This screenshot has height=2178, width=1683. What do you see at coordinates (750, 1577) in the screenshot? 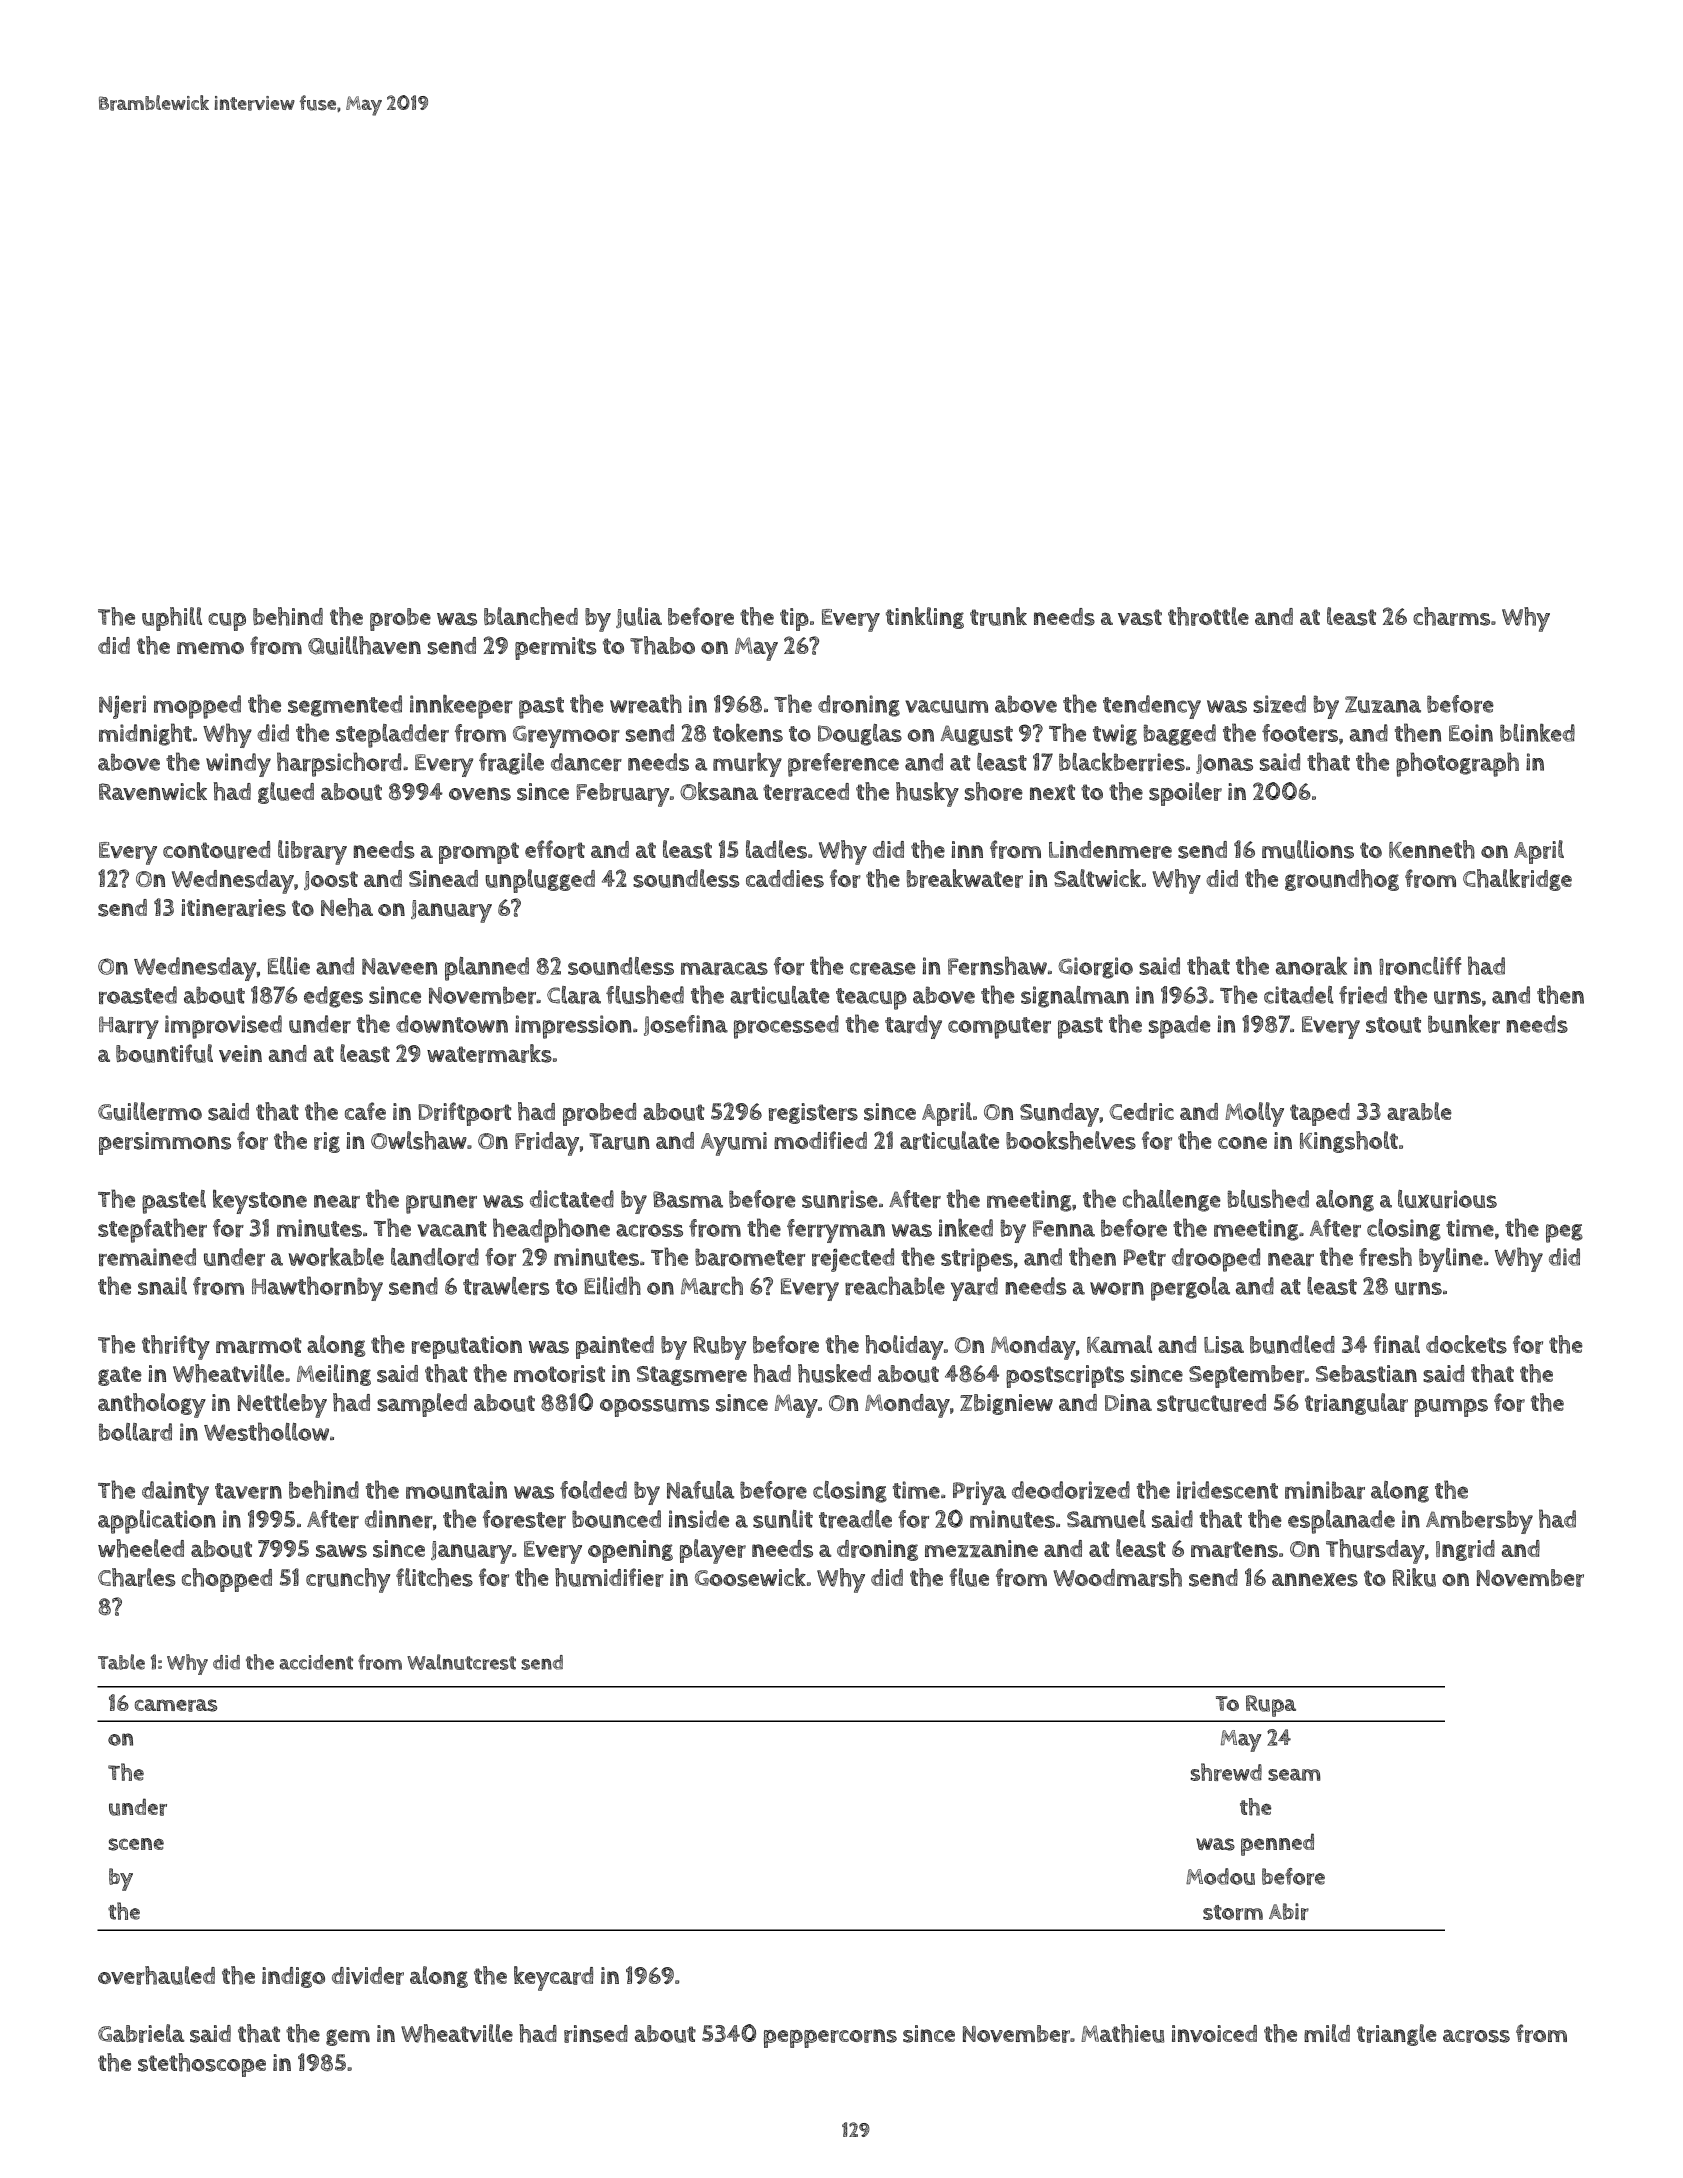
I see `Goosewick` at bounding box center [750, 1577].
